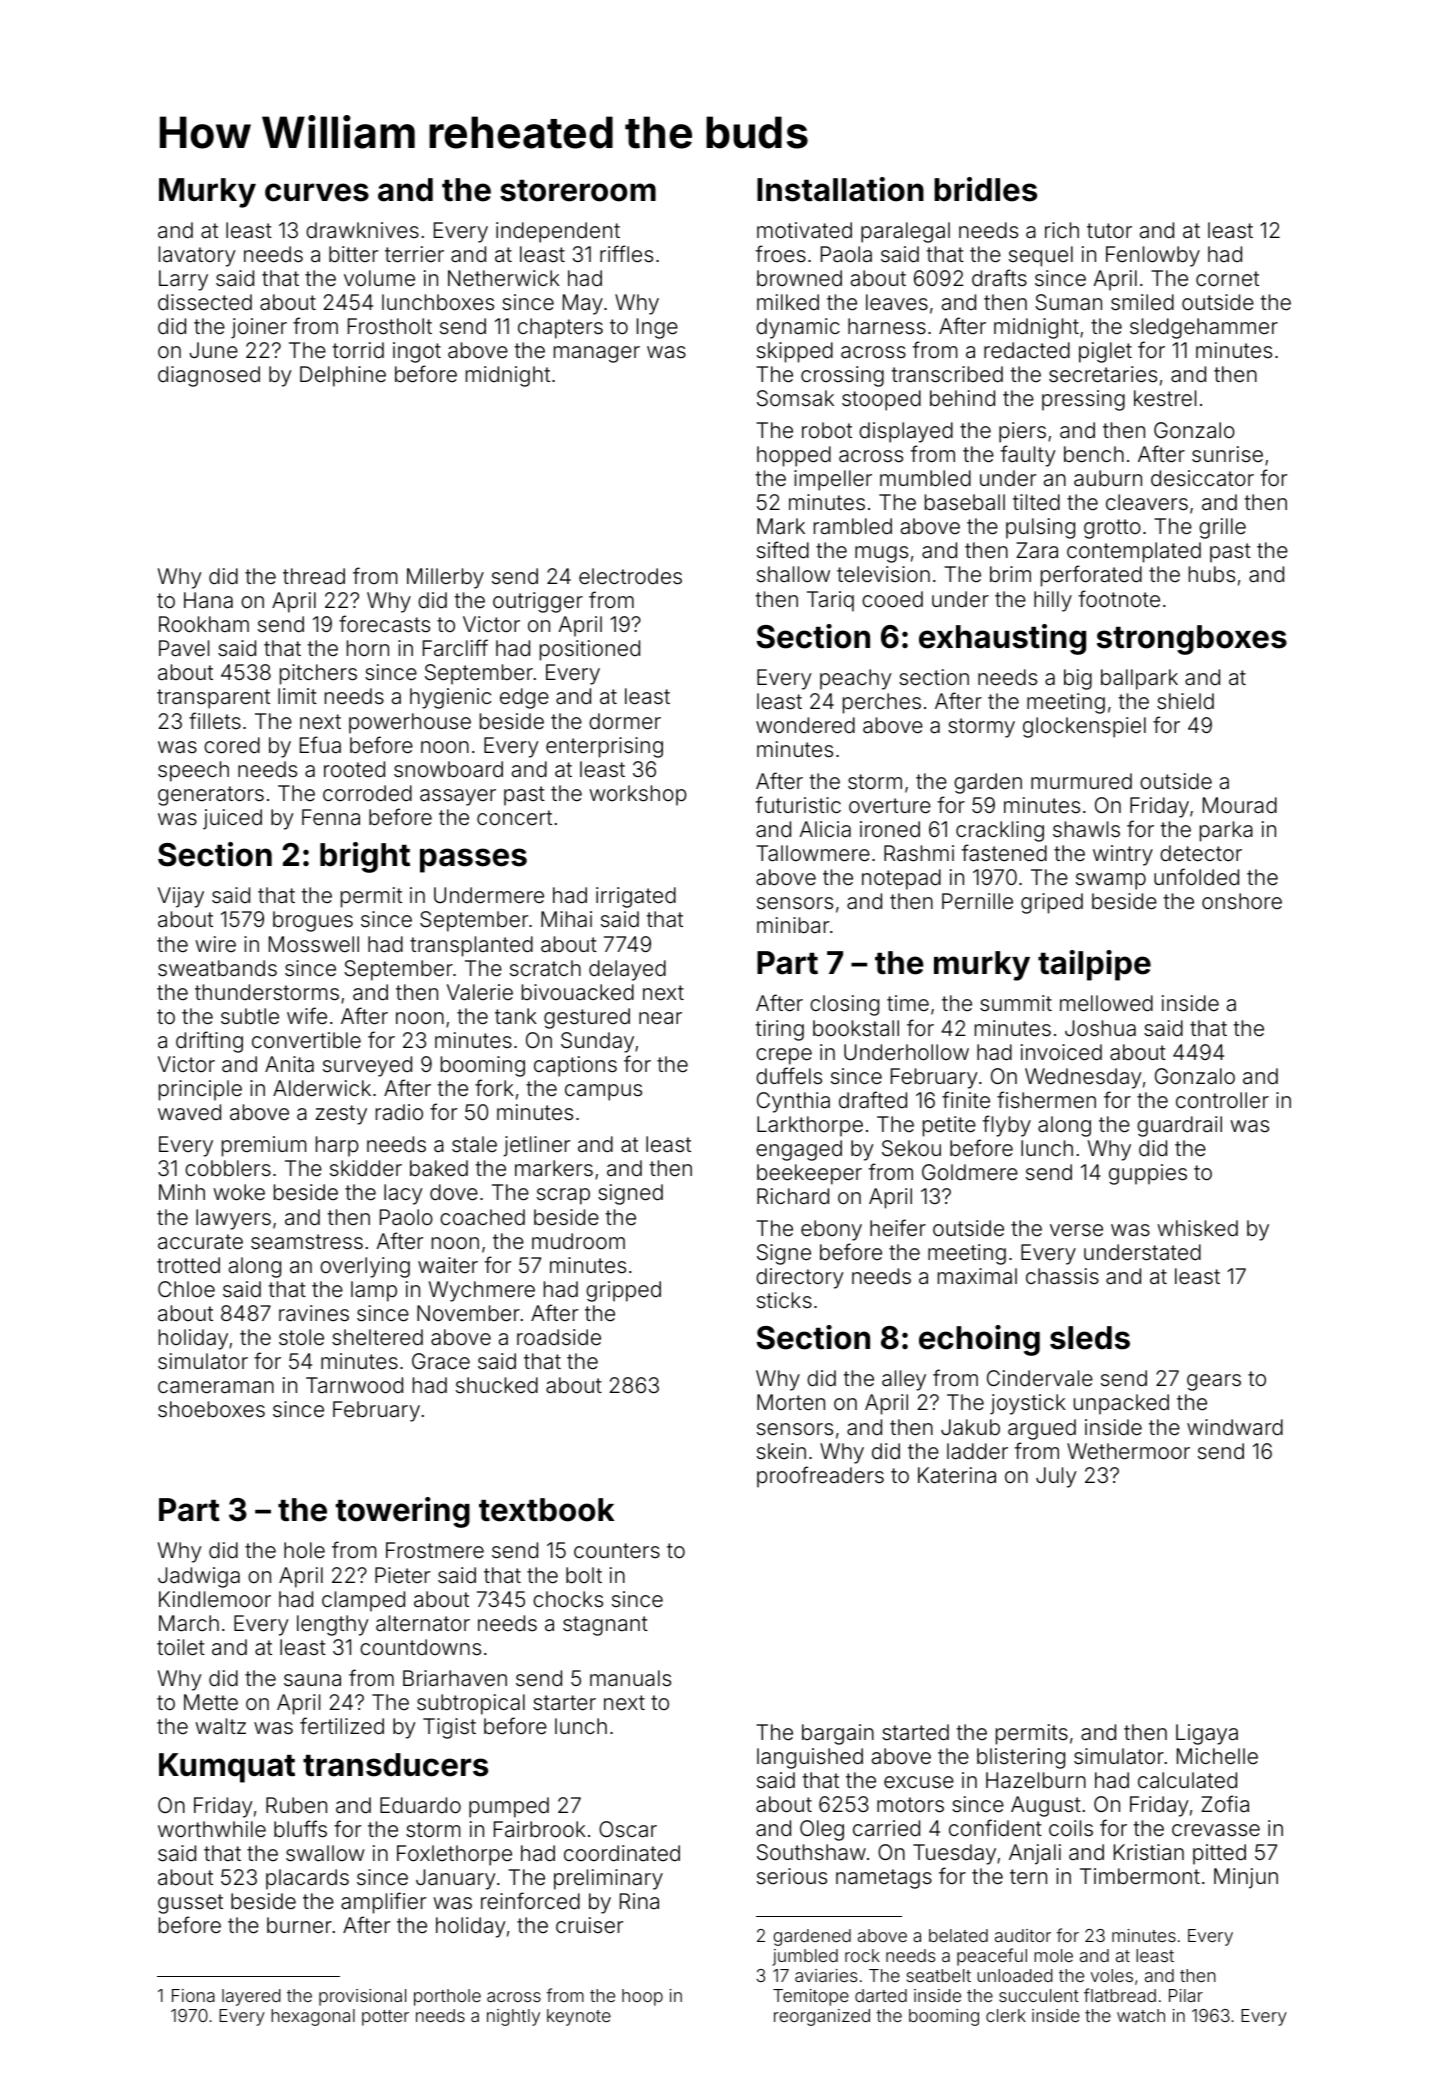 The image size is (1450, 2100). Describe the element at coordinates (197, 256) in the screenshot. I see `lavatory` at that location.
